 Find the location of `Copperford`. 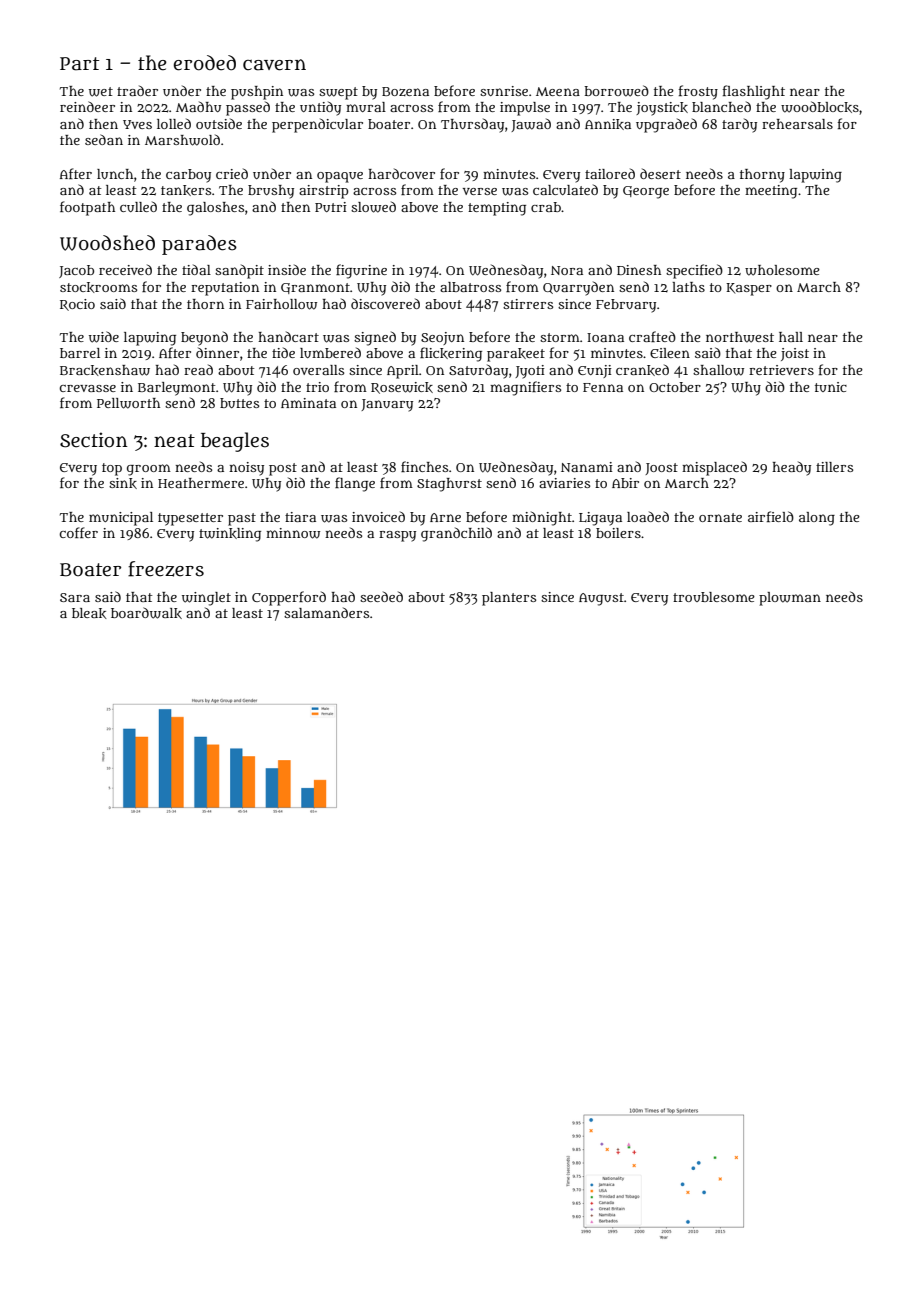

Copperford is located at coordinates (289, 598).
